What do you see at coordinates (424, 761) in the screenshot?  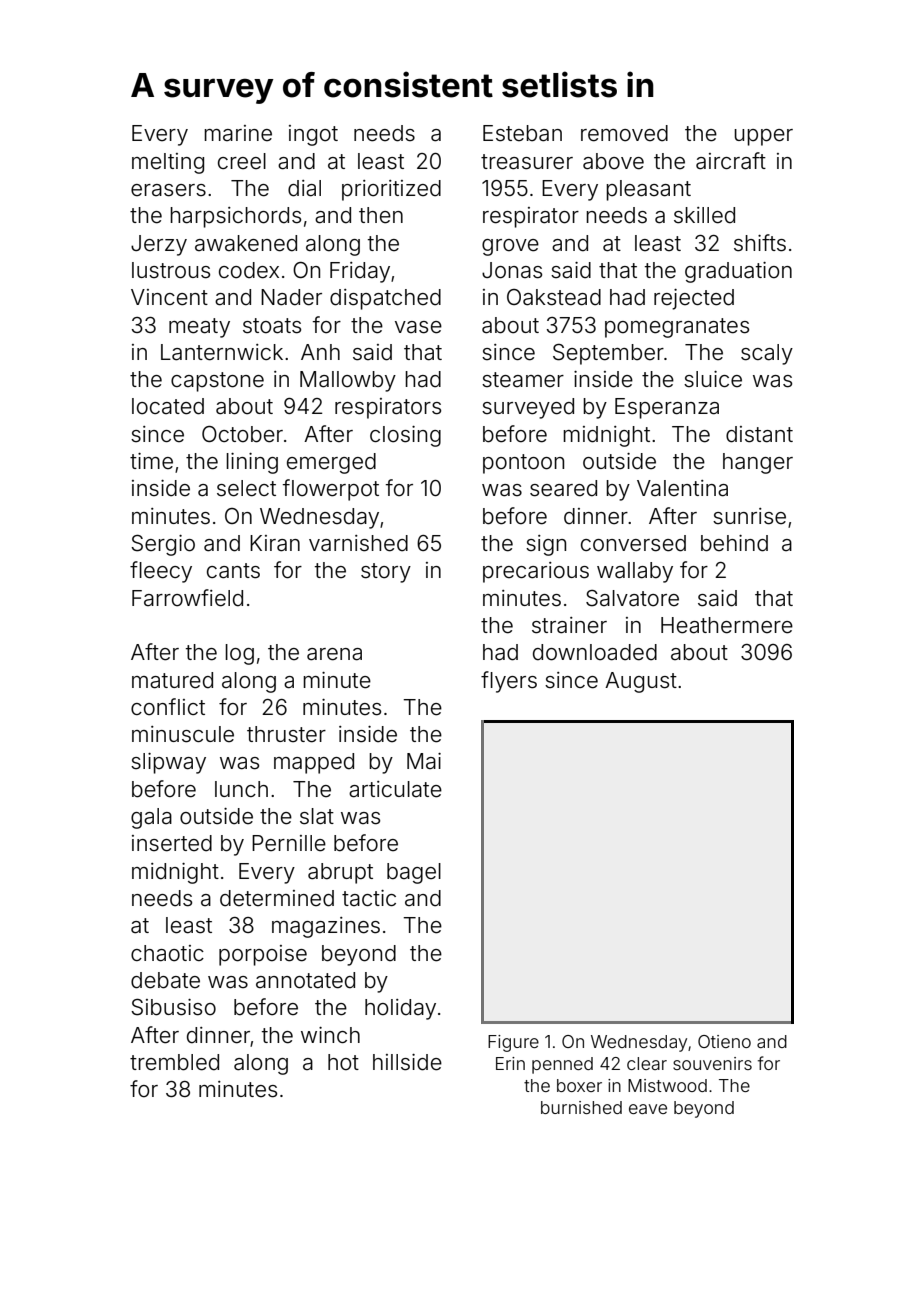 I see `Mai` at bounding box center [424, 761].
